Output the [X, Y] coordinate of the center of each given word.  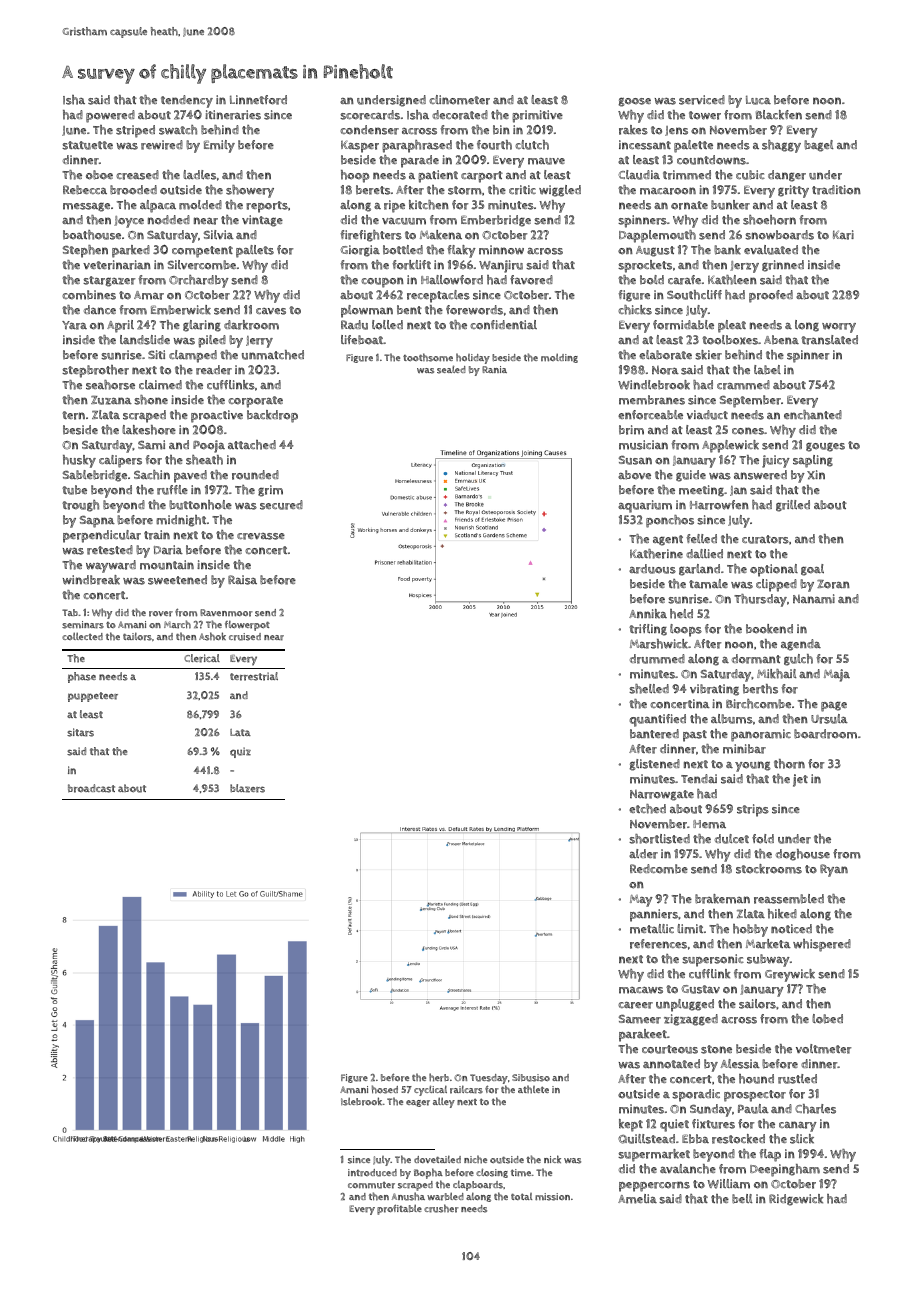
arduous [652, 569]
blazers [247, 788]
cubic [750, 175]
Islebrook [362, 1101]
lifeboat [362, 340]
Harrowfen [719, 505]
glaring [202, 326]
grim [270, 491]
